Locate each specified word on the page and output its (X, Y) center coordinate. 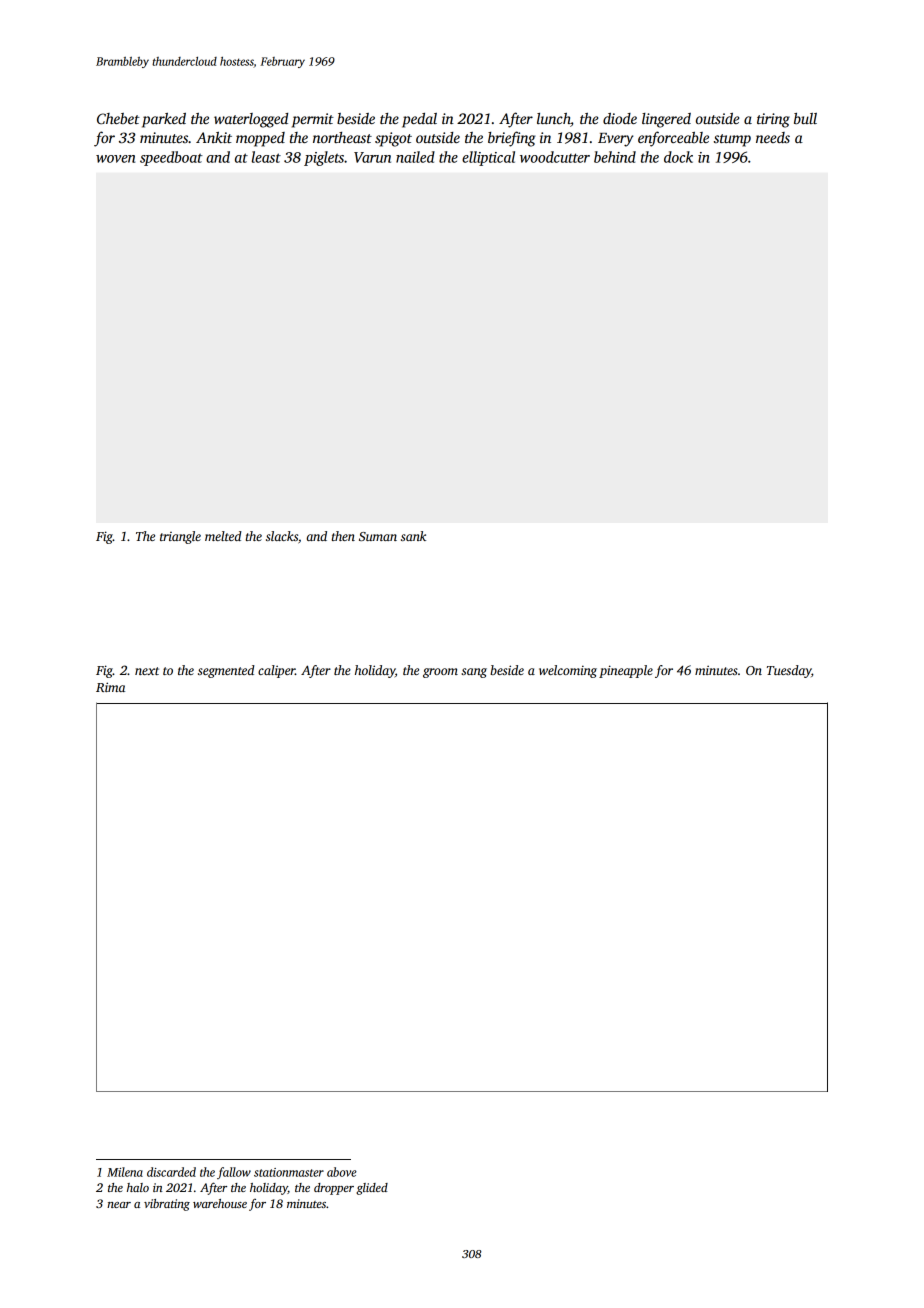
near (119, 1205)
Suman (378, 536)
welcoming (568, 671)
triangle (180, 537)
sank (413, 536)
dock (678, 157)
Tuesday (789, 671)
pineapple (626, 671)
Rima (110, 687)
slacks (282, 536)
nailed (415, 157)
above (342, 1172)
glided (372, 1189)
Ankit (214, 137)
